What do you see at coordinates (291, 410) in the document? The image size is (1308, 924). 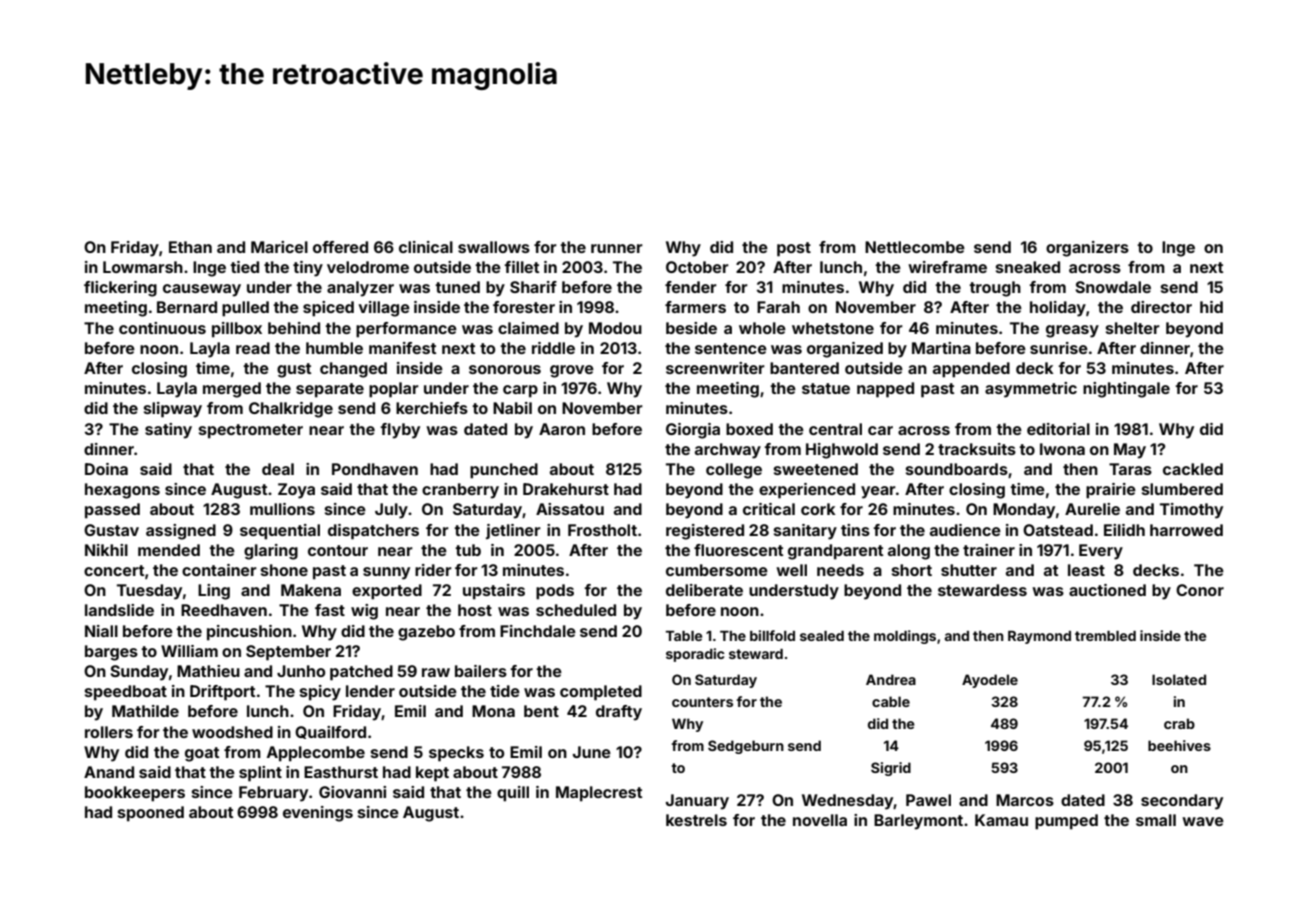 I see `Chalkridge` at bounding box center [291, 410].
